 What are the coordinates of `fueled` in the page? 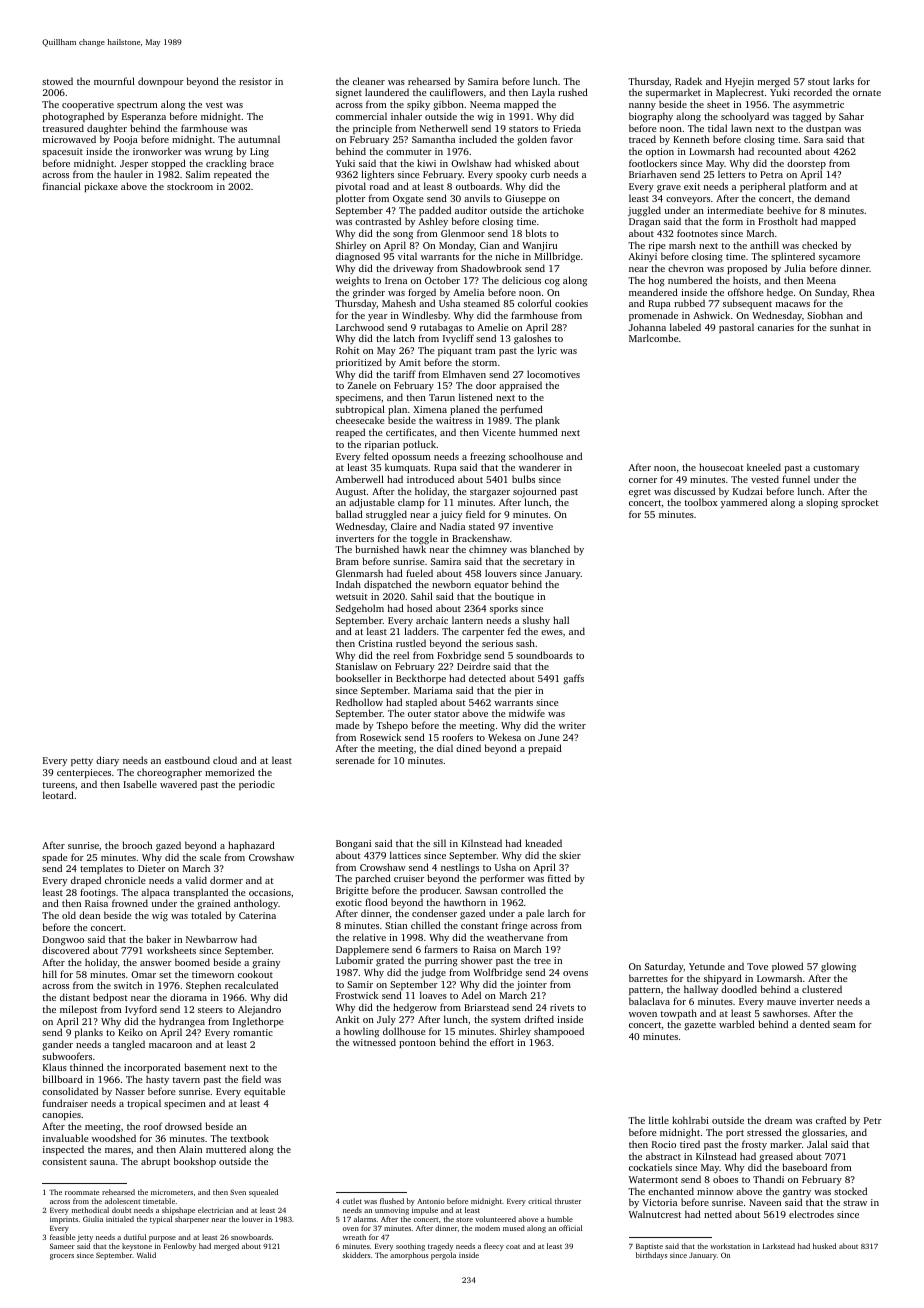 It's located at (419, 573).
